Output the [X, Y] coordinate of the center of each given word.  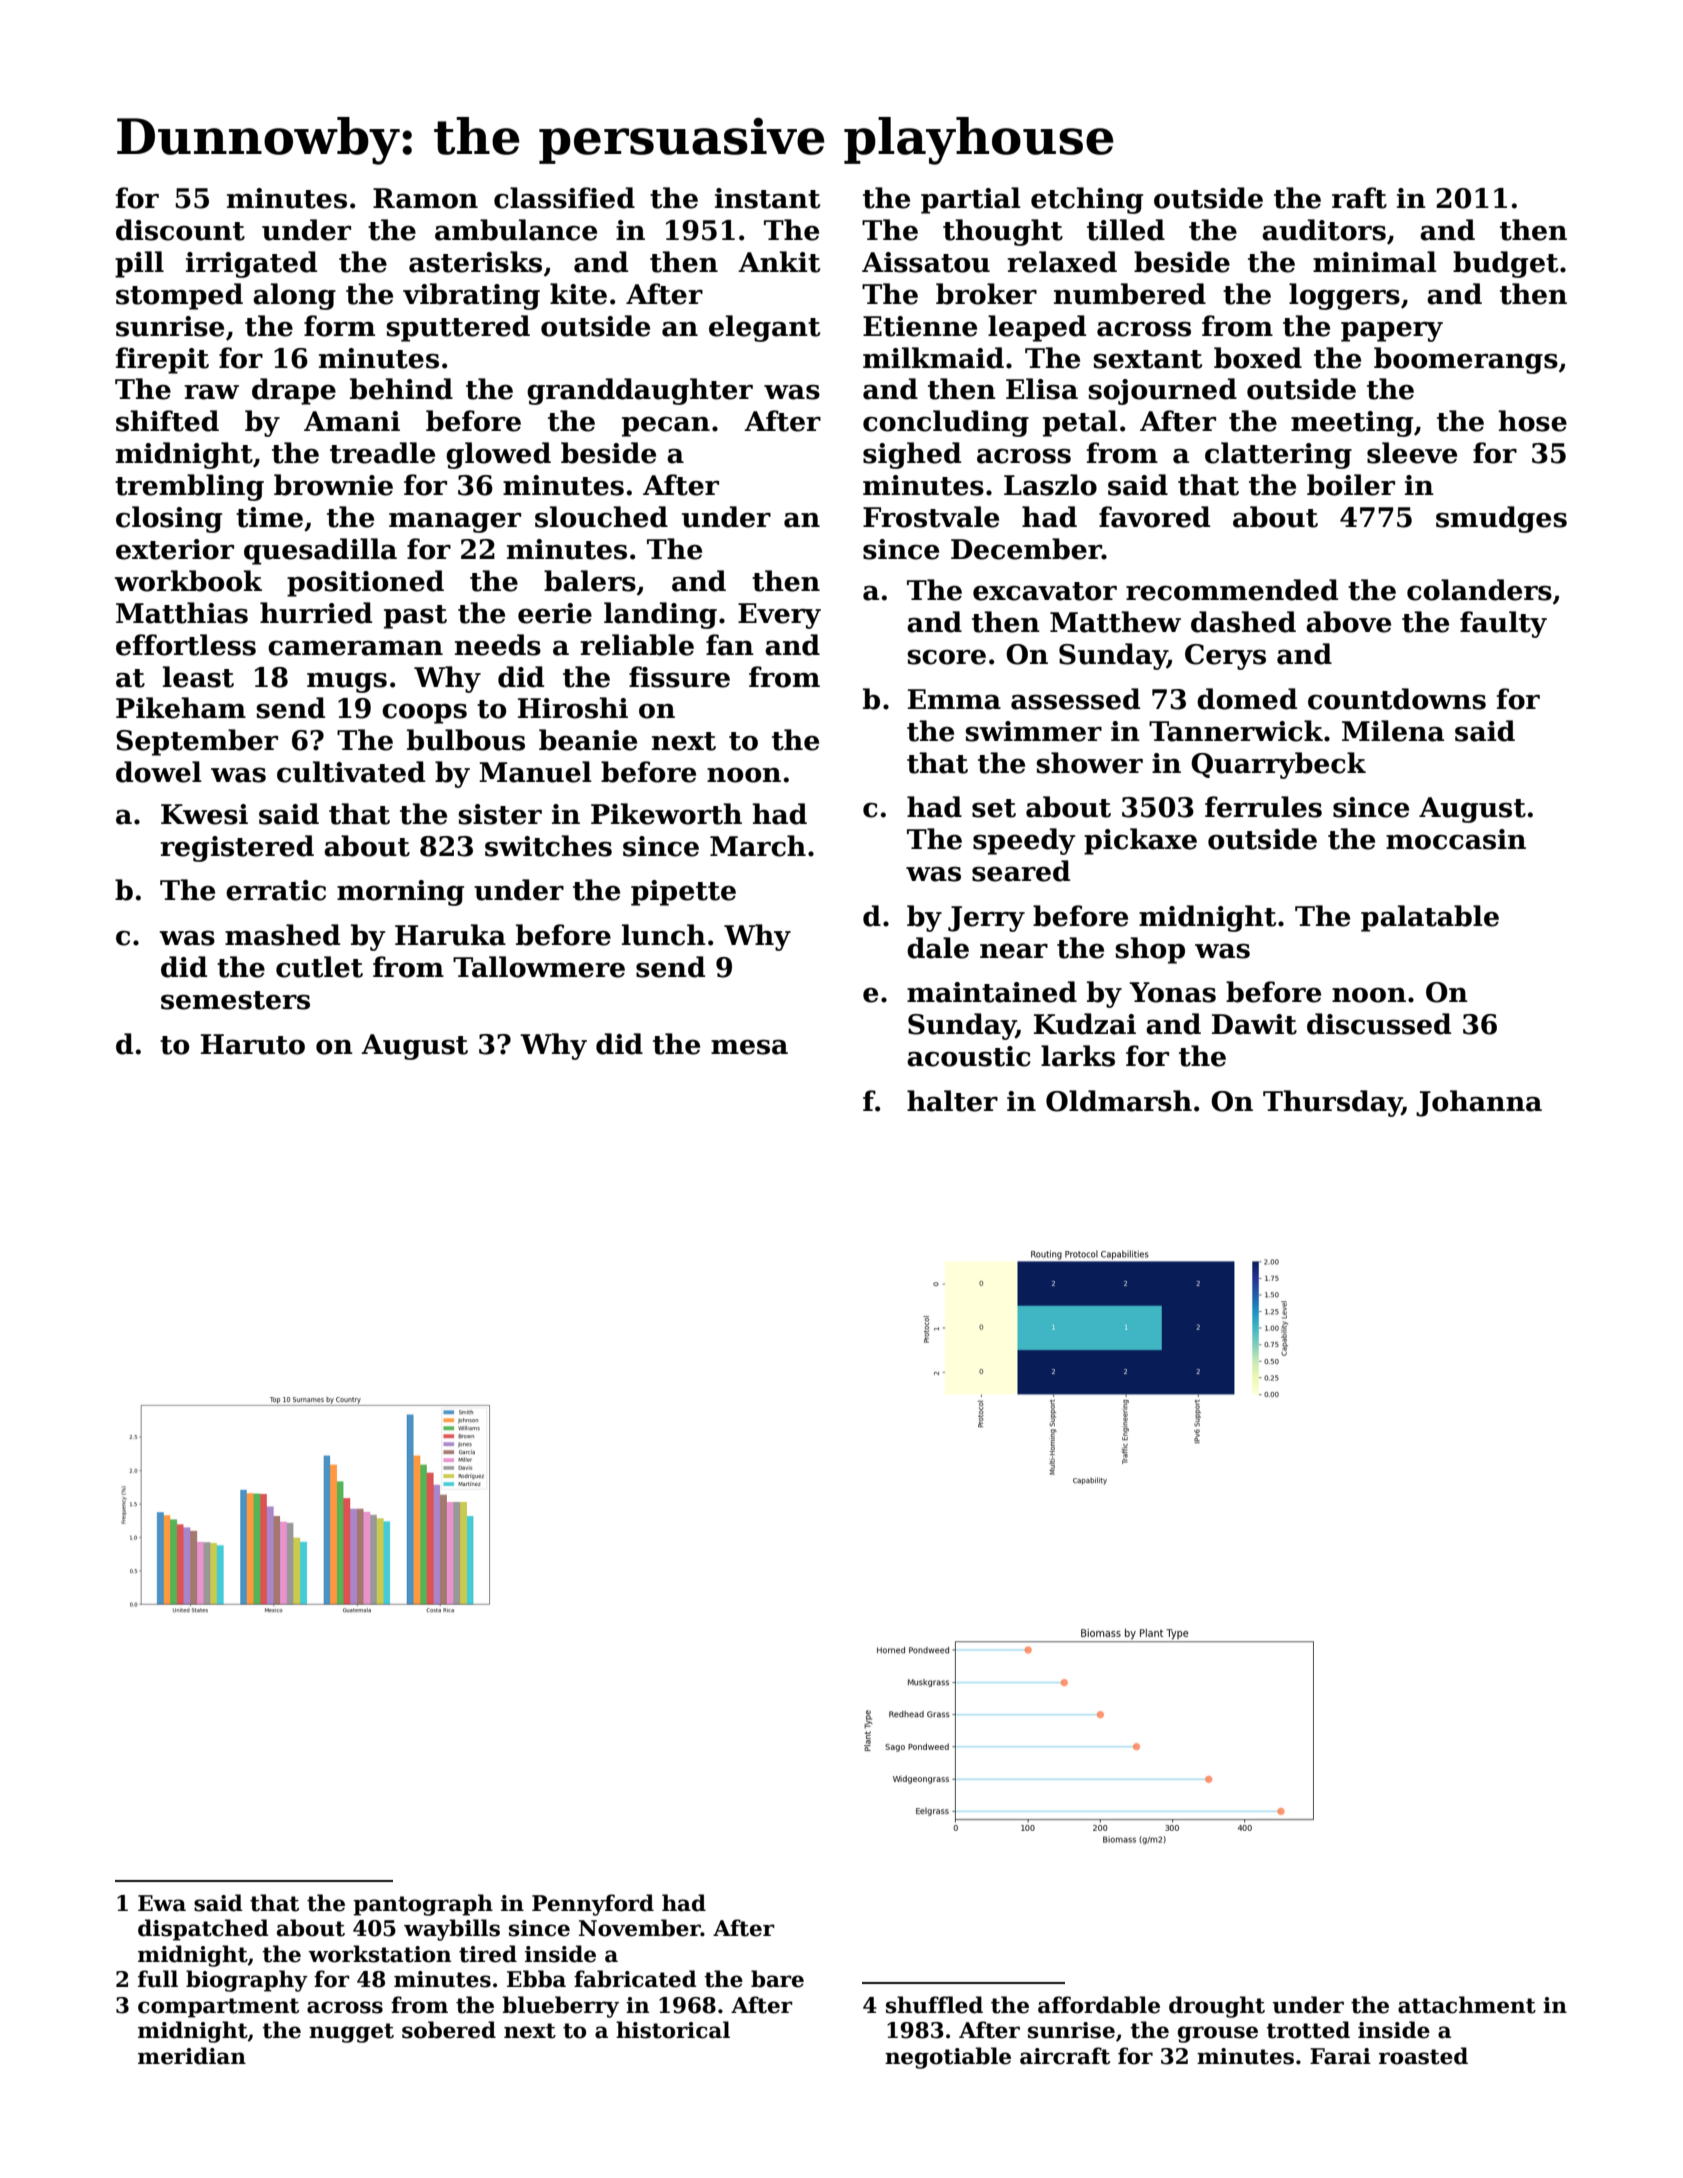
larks [1078, 1056]
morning [400, 893]
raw [211, 392]
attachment [1467, 2005]
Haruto [253, 1044]
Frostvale [931, 517]
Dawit [1254, 1024]
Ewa [162, 1903]
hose [1532, 421]
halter [952, 1101]
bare [777, 1979]
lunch [664, 935]
